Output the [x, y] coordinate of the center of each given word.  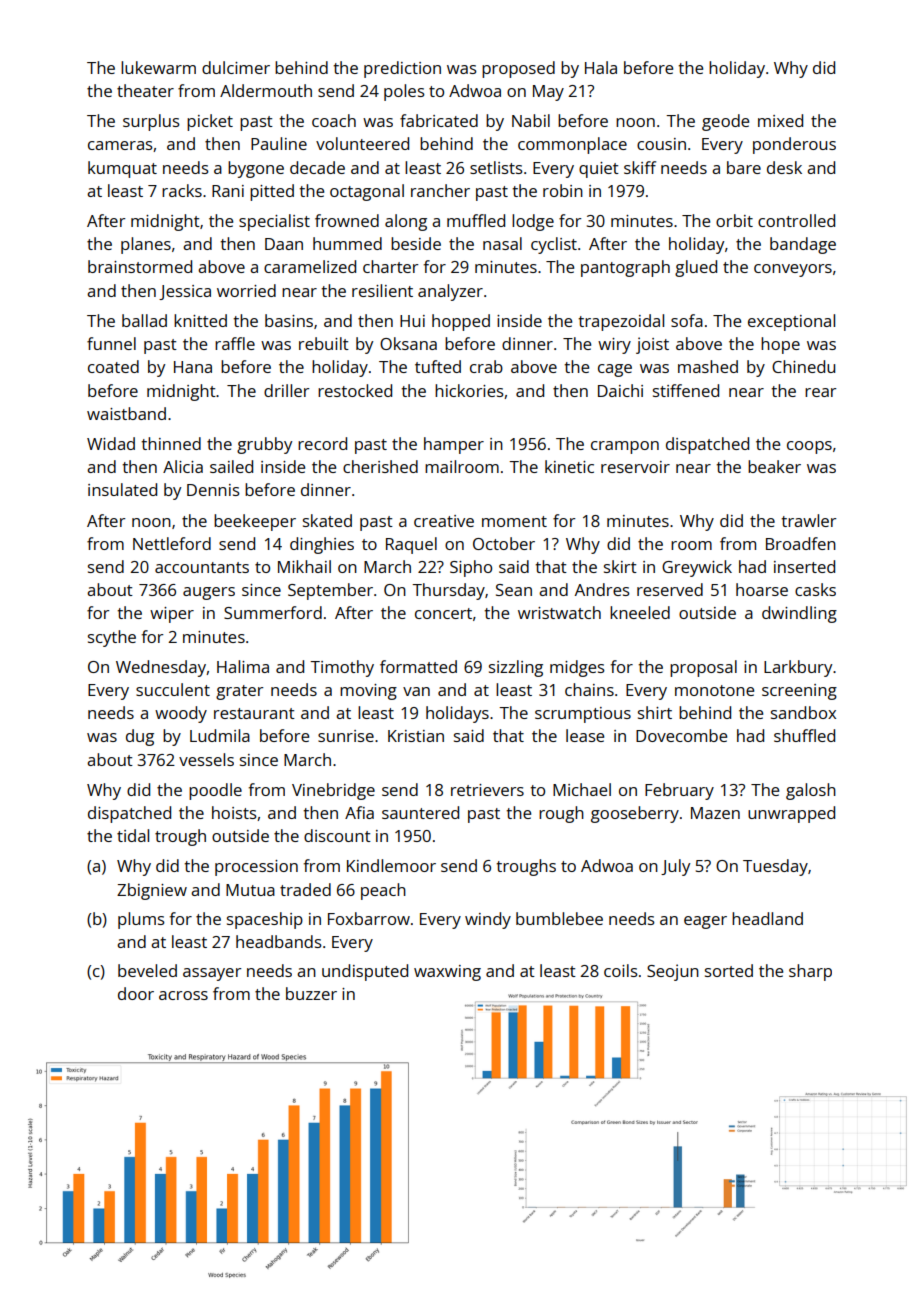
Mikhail [304, 566]
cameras [120, 145]
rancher [440, 190]
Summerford [273, 612]
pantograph [625, 268]
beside [416, 243]
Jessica [185, 292]
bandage [803, 245]
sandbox [803, 712]
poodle [215, 791]
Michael [582, 789]
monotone [714, 690]
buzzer [311, 993]
